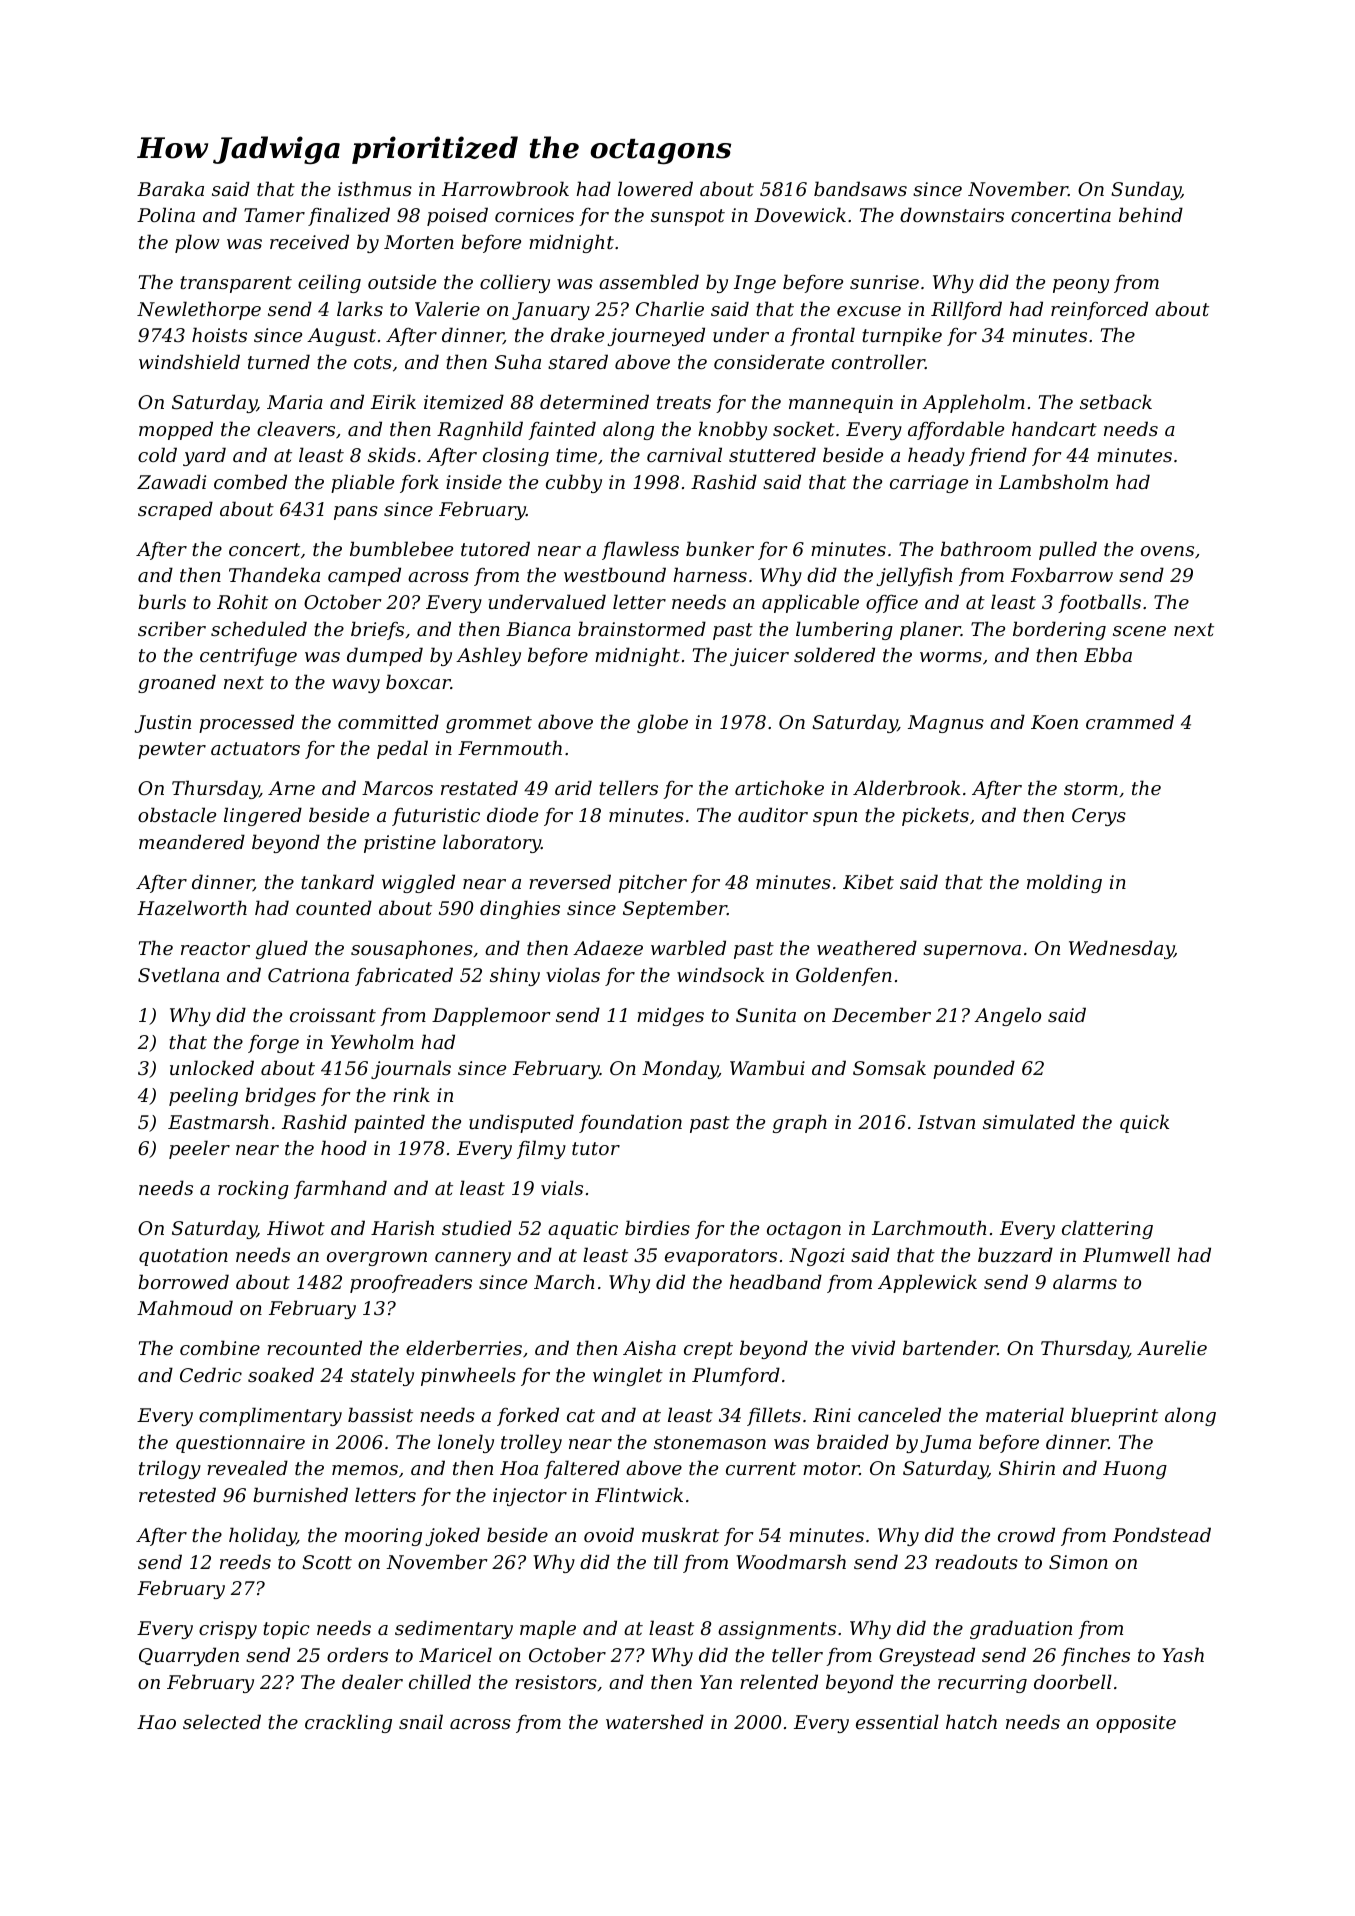 Image resolution: width=1355 pixels, height=1916 pixels. What do you see at coordinates (1144, 1123) in the document?
I see `quick` at bounding box center [1144, 1123].
